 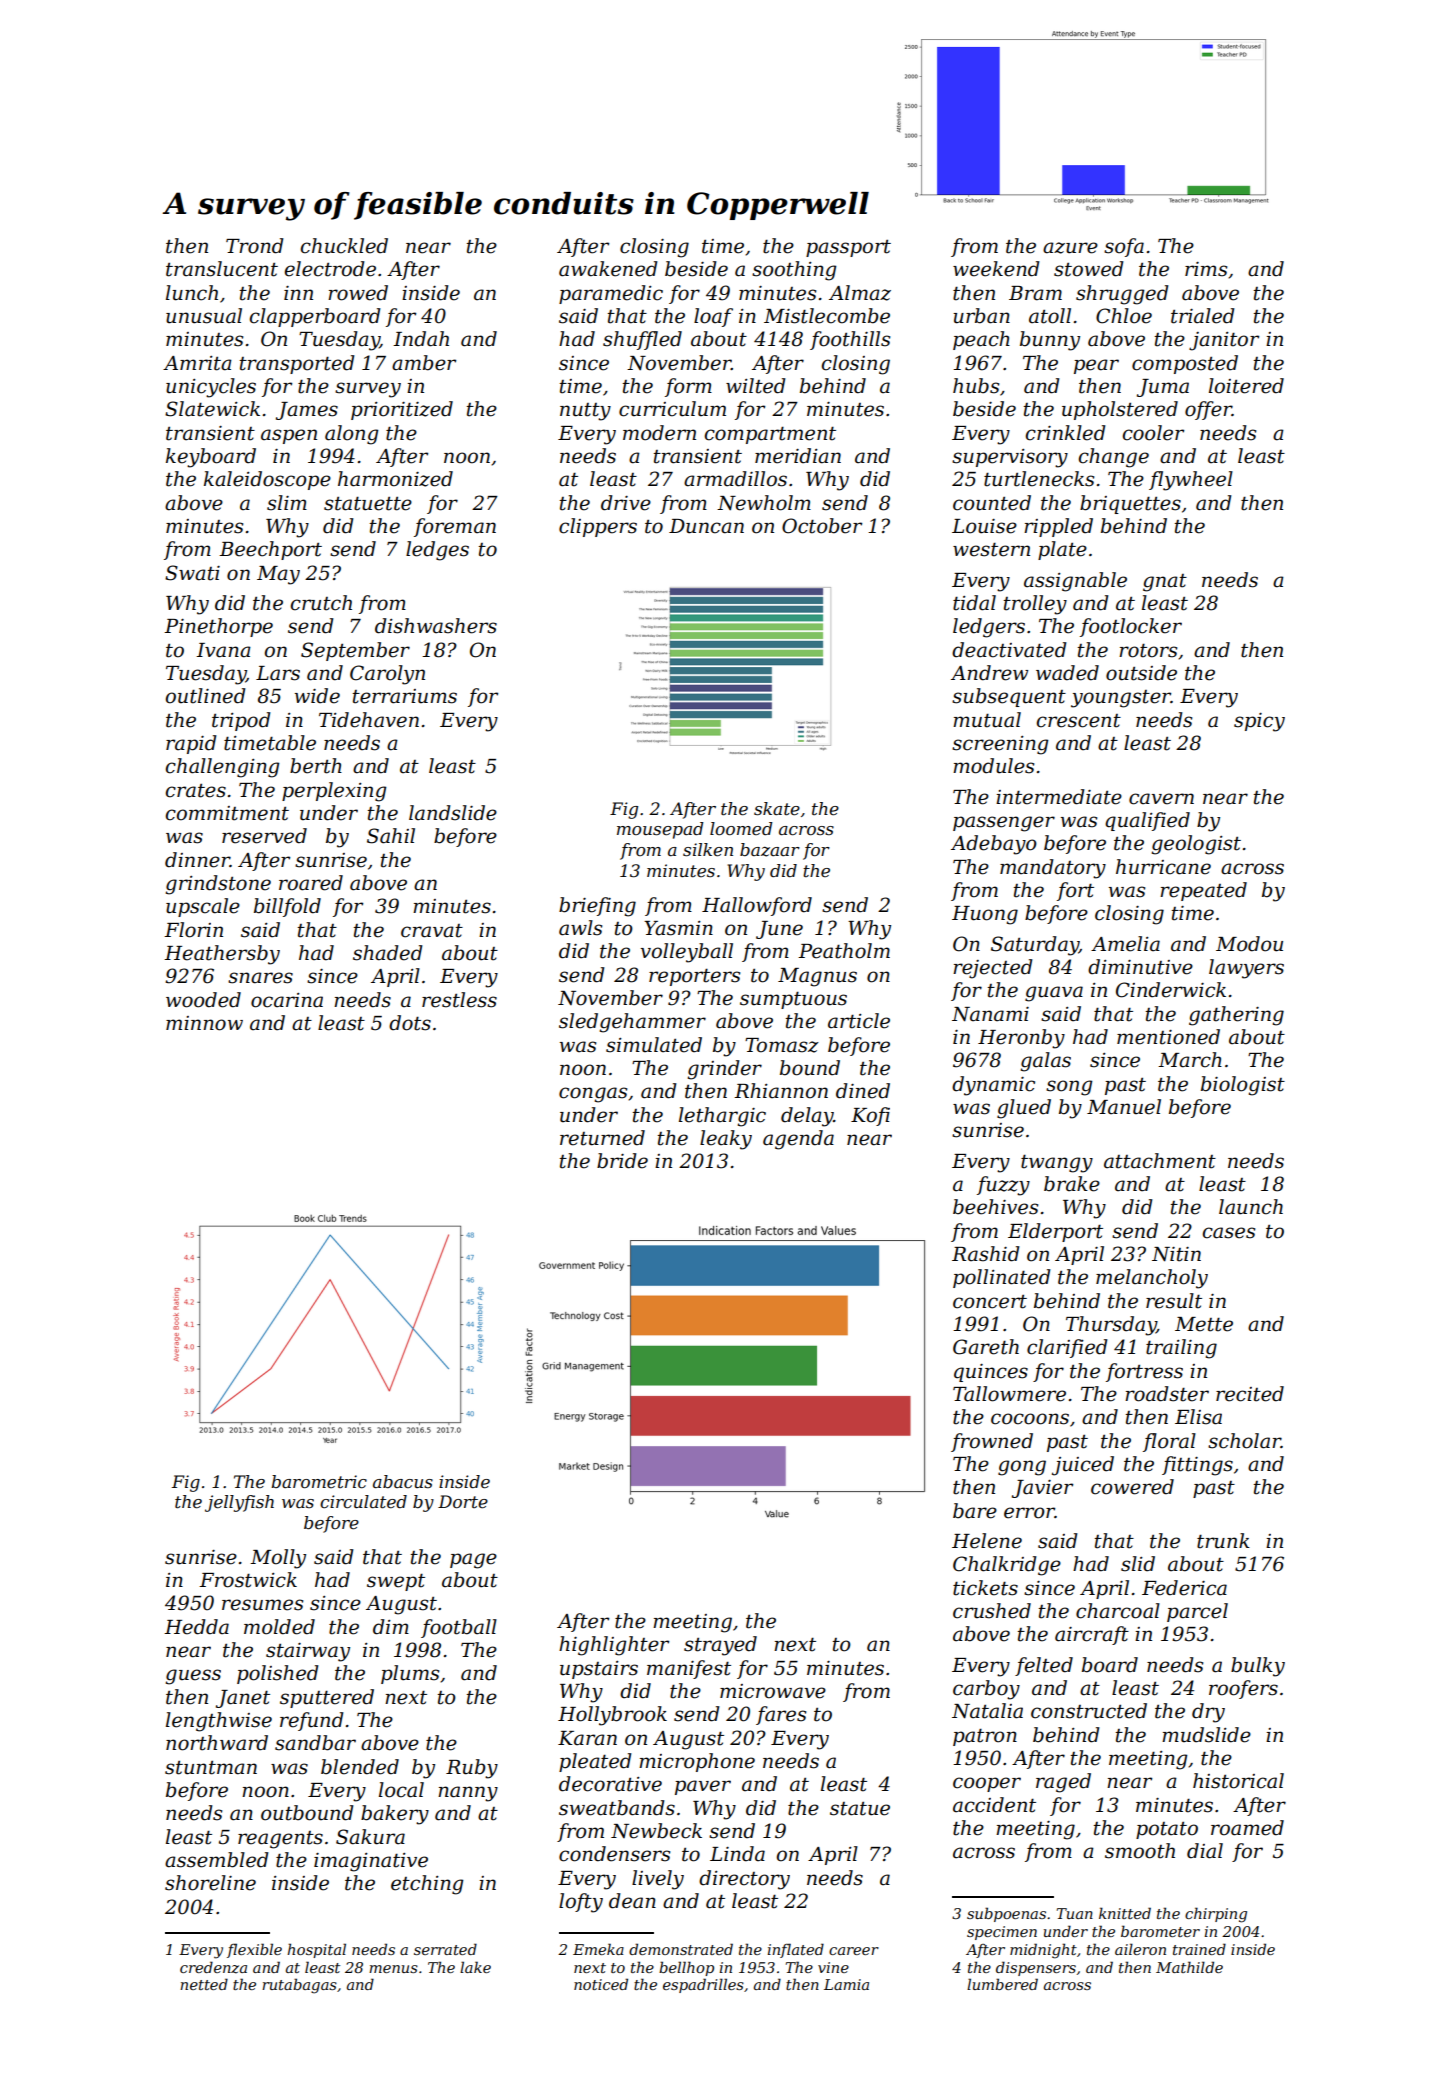 What do you see at coordinates (1250, 1394) in the screenshot?
I see `recited` at bounding box center [1250, 1394].
